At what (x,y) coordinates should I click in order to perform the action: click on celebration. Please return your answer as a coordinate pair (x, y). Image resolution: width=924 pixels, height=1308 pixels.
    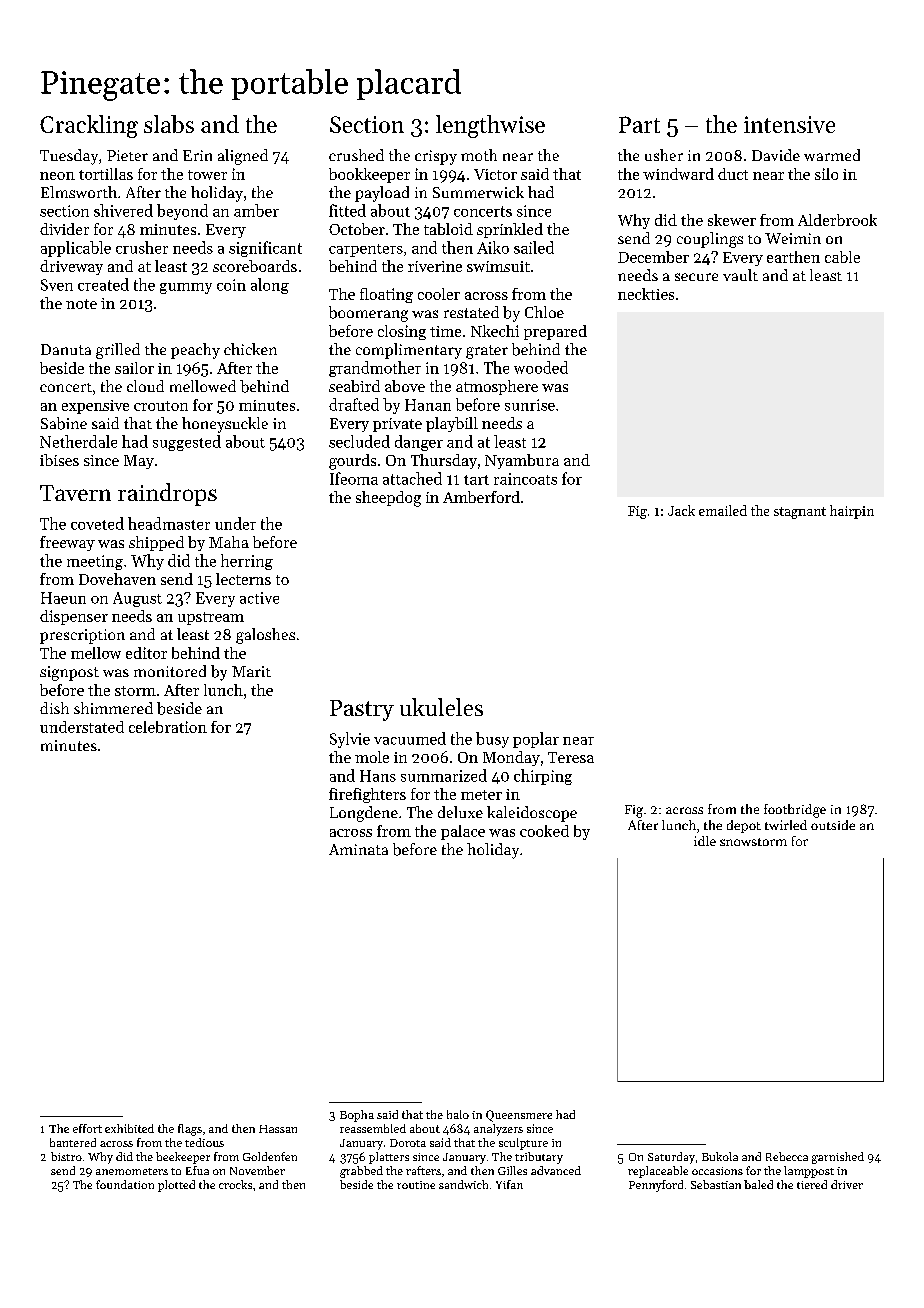
    Looking at the image, I should click on (168, 727).
